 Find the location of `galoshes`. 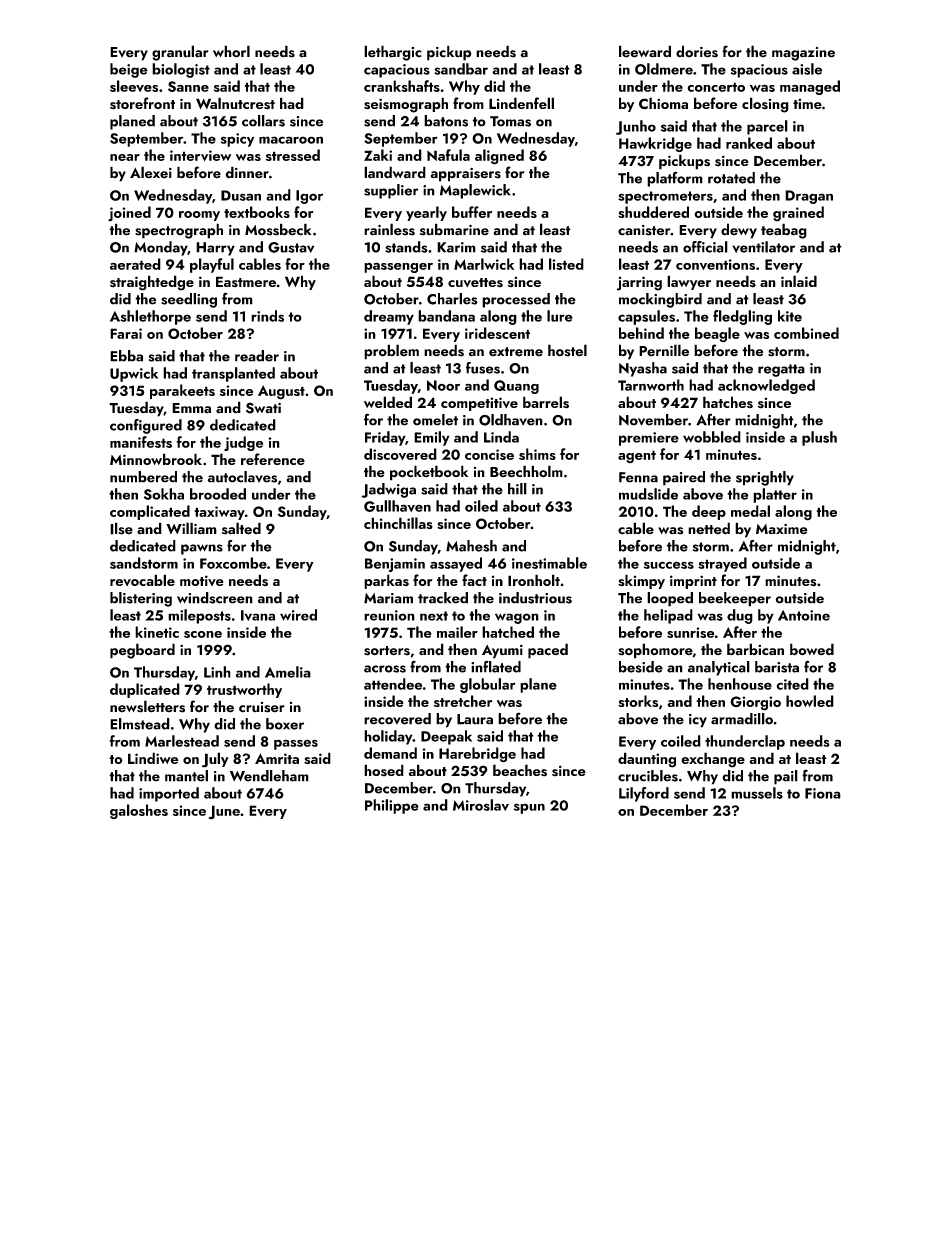

galoshes is located at coordinates (139, 811).
